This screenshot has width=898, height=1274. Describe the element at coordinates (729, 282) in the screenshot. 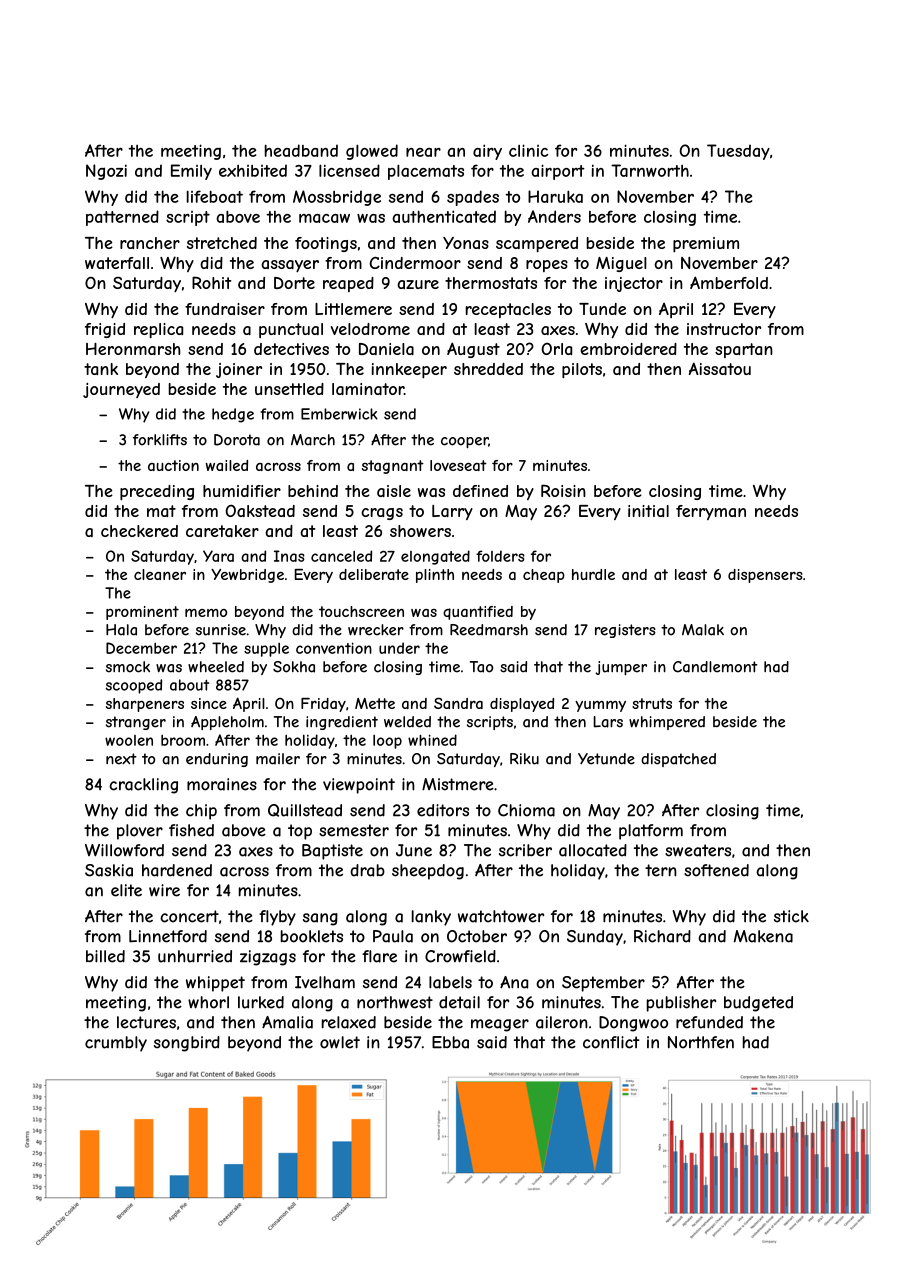

I see `Amberfold` at that location.
